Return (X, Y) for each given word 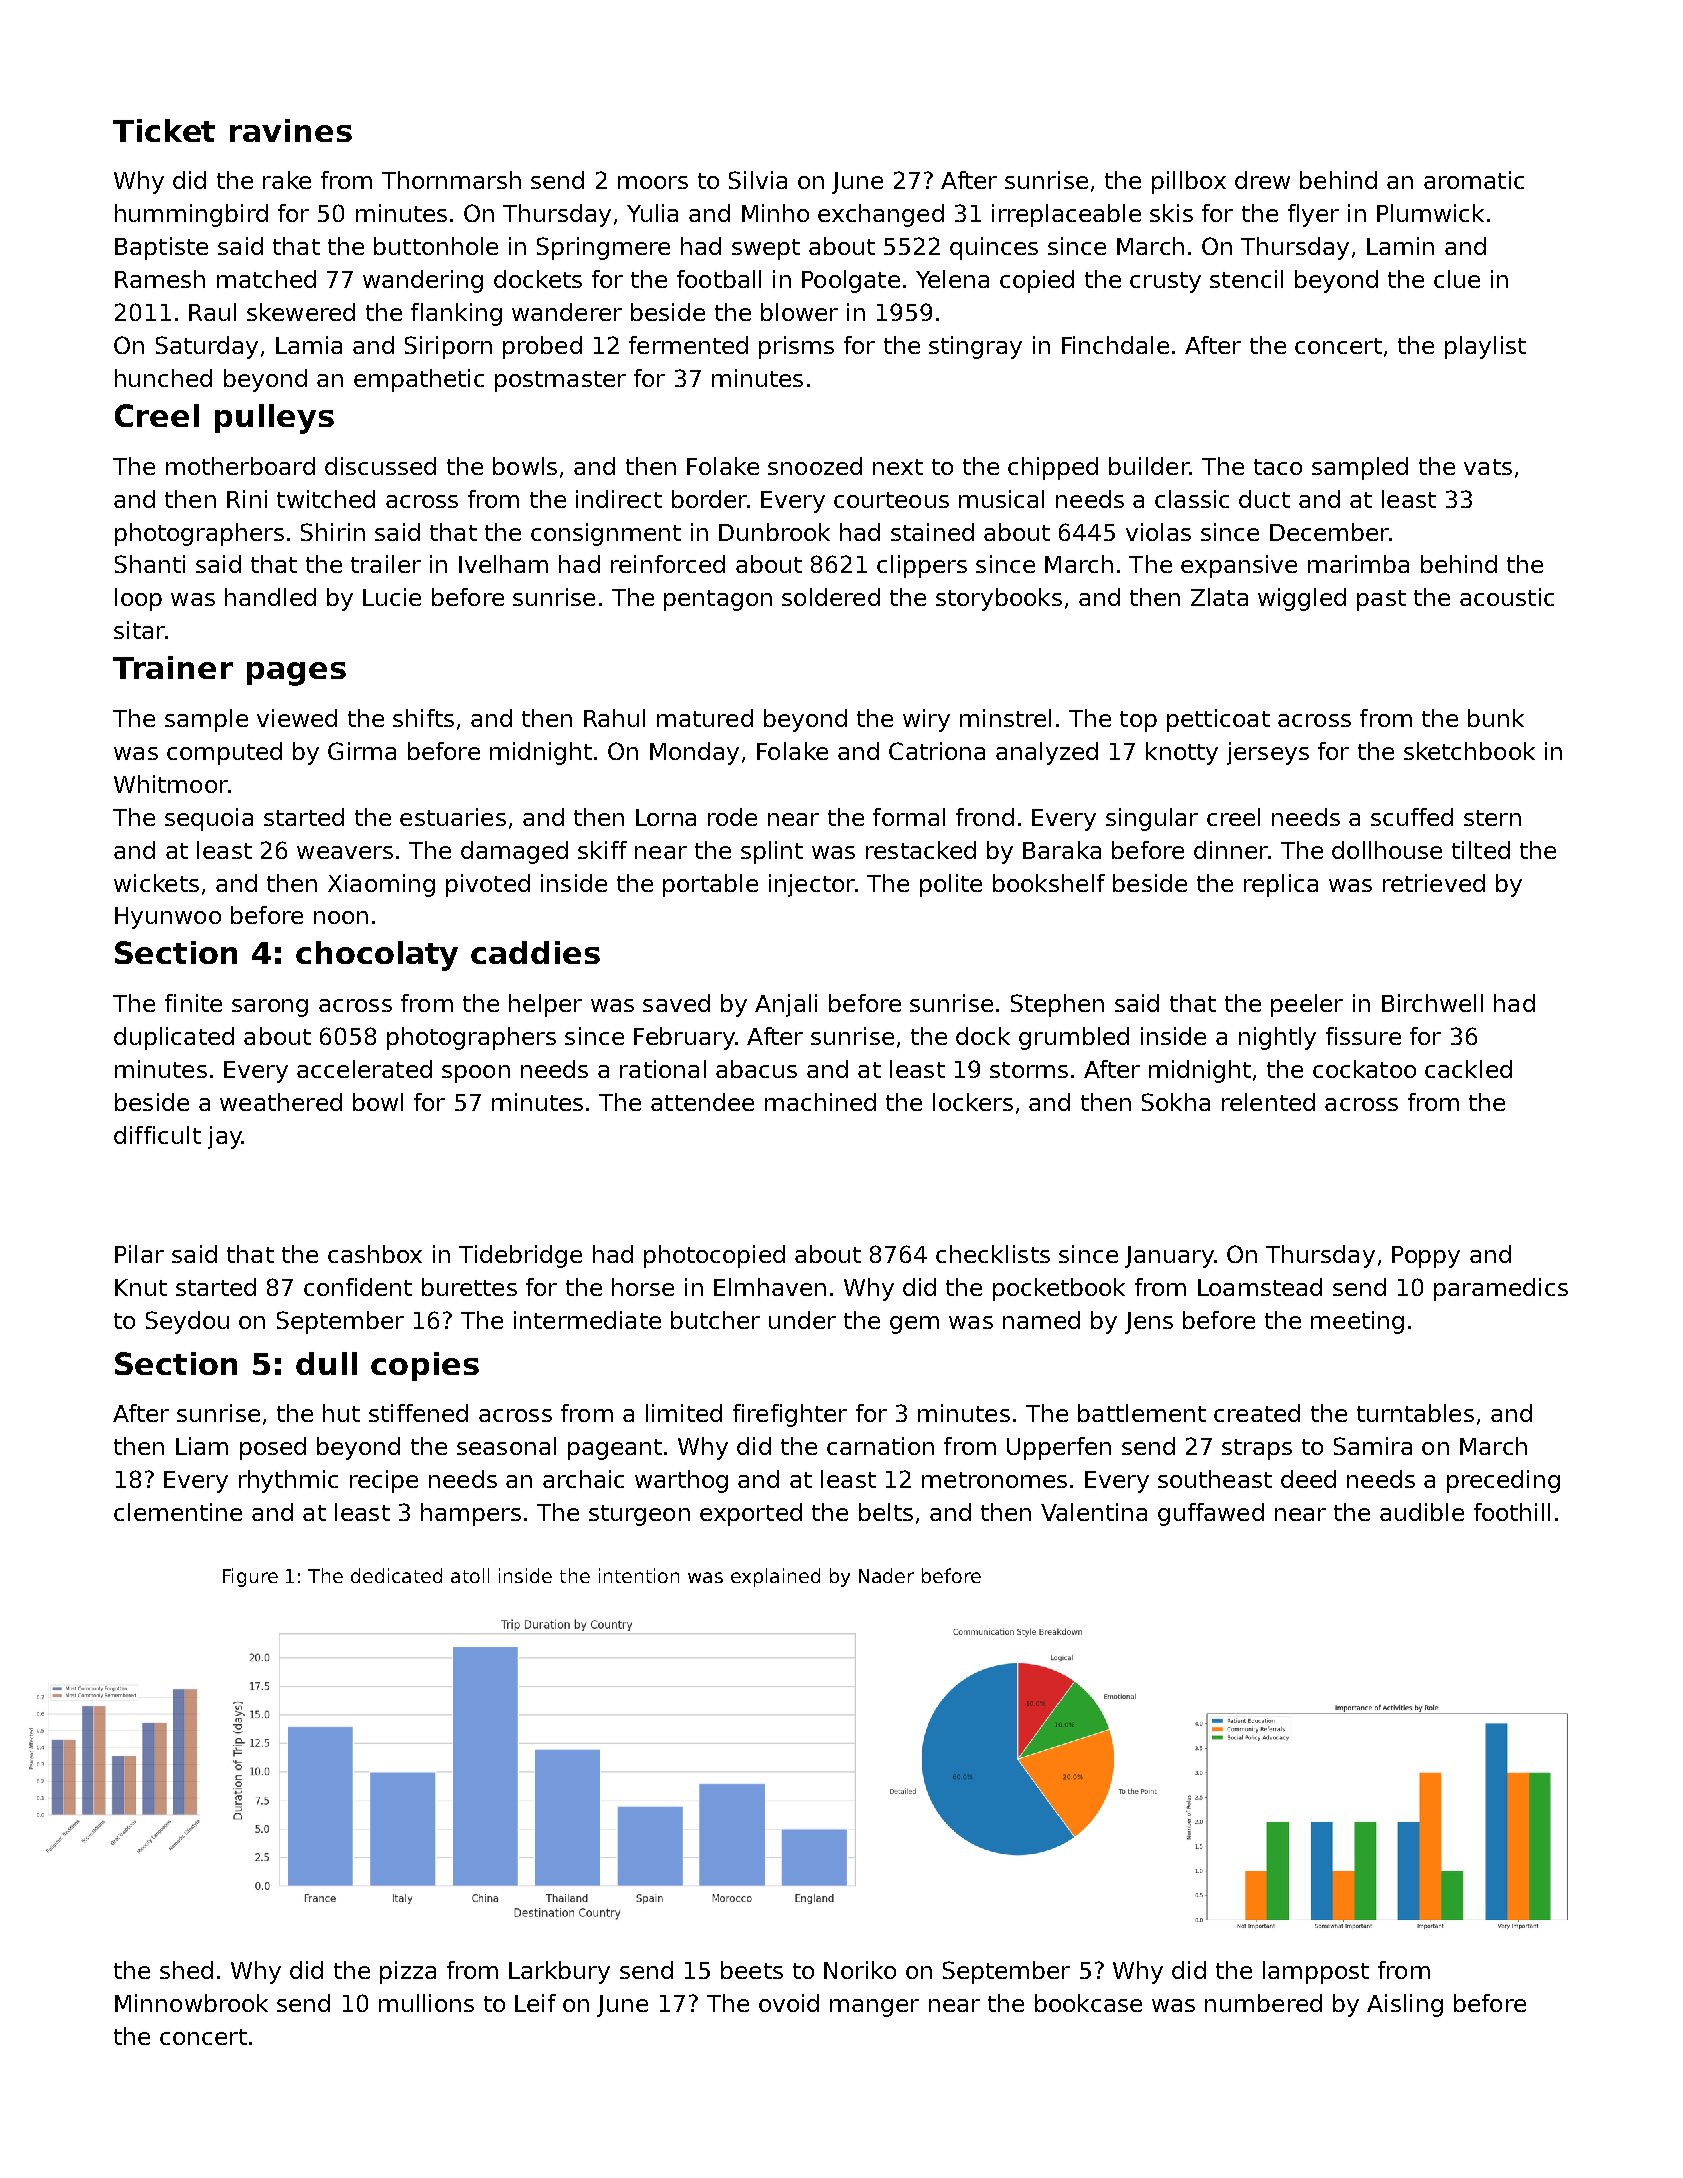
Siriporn (448, 347)
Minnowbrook (191, 2003)
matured (705, 718)
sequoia (209, 819)
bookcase (1088, 2003)
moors (653, 182)
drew (1262, 180)
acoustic (1507, 597)
